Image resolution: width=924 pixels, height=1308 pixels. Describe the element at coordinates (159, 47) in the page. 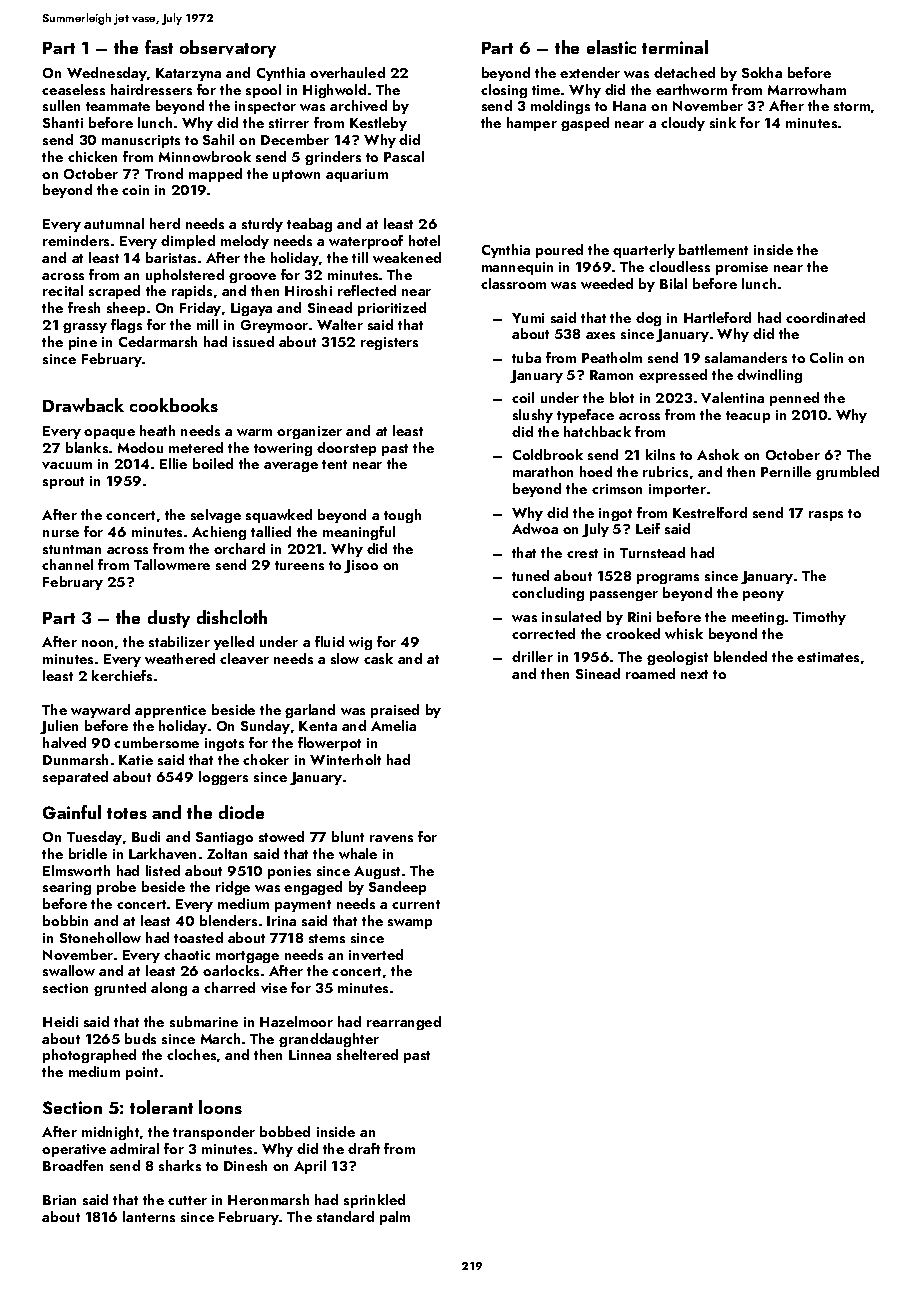

I see `fast` at that location.
